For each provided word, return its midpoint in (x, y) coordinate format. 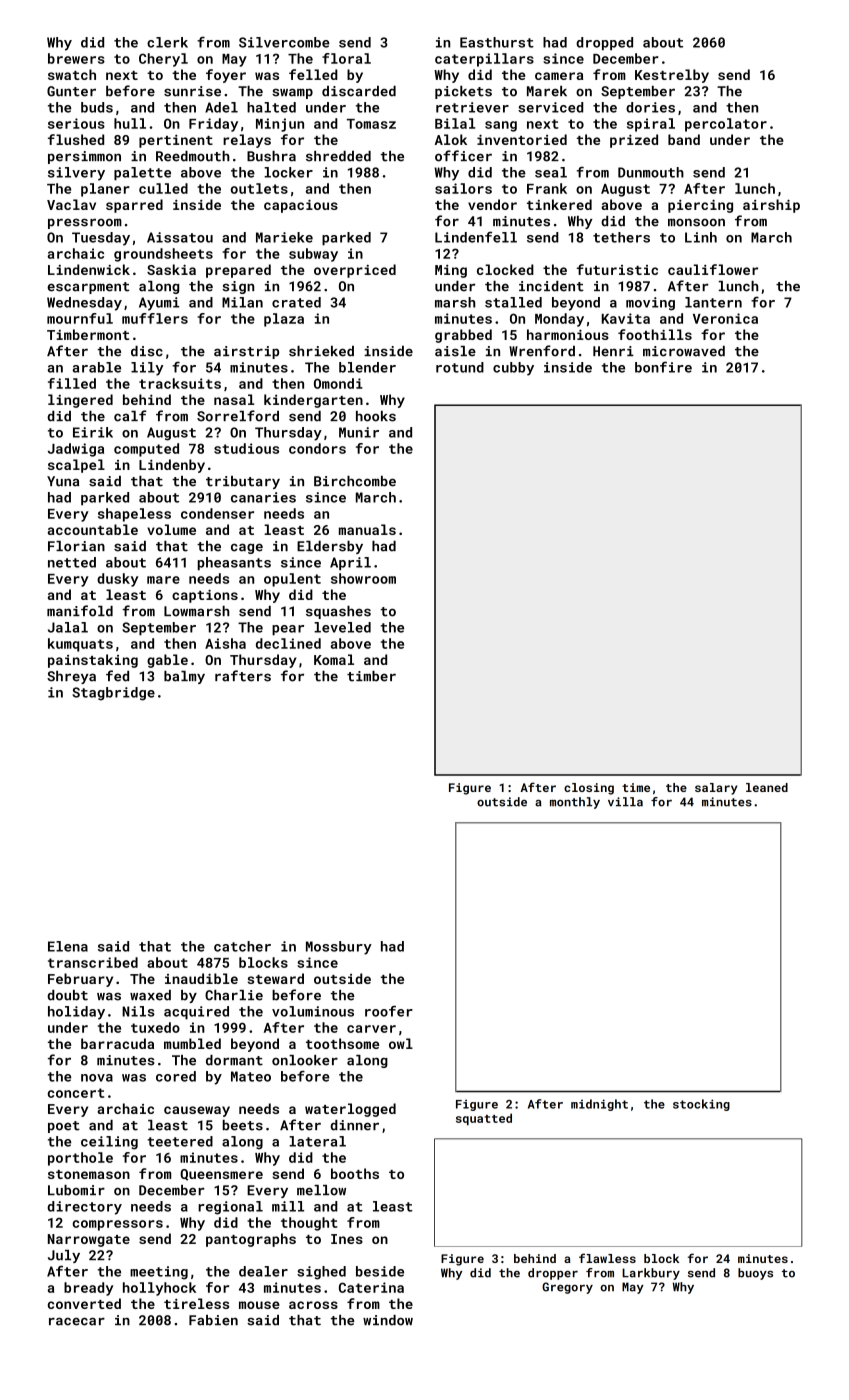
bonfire (663, 367)
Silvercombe (284, 42)
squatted (484, 1119)
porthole (80, 1159)
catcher (242, 946)
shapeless (134, 515)
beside (380, 1271)
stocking (701, 1105)
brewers (76, 58)
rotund (460, 367)
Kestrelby (672, 76)
